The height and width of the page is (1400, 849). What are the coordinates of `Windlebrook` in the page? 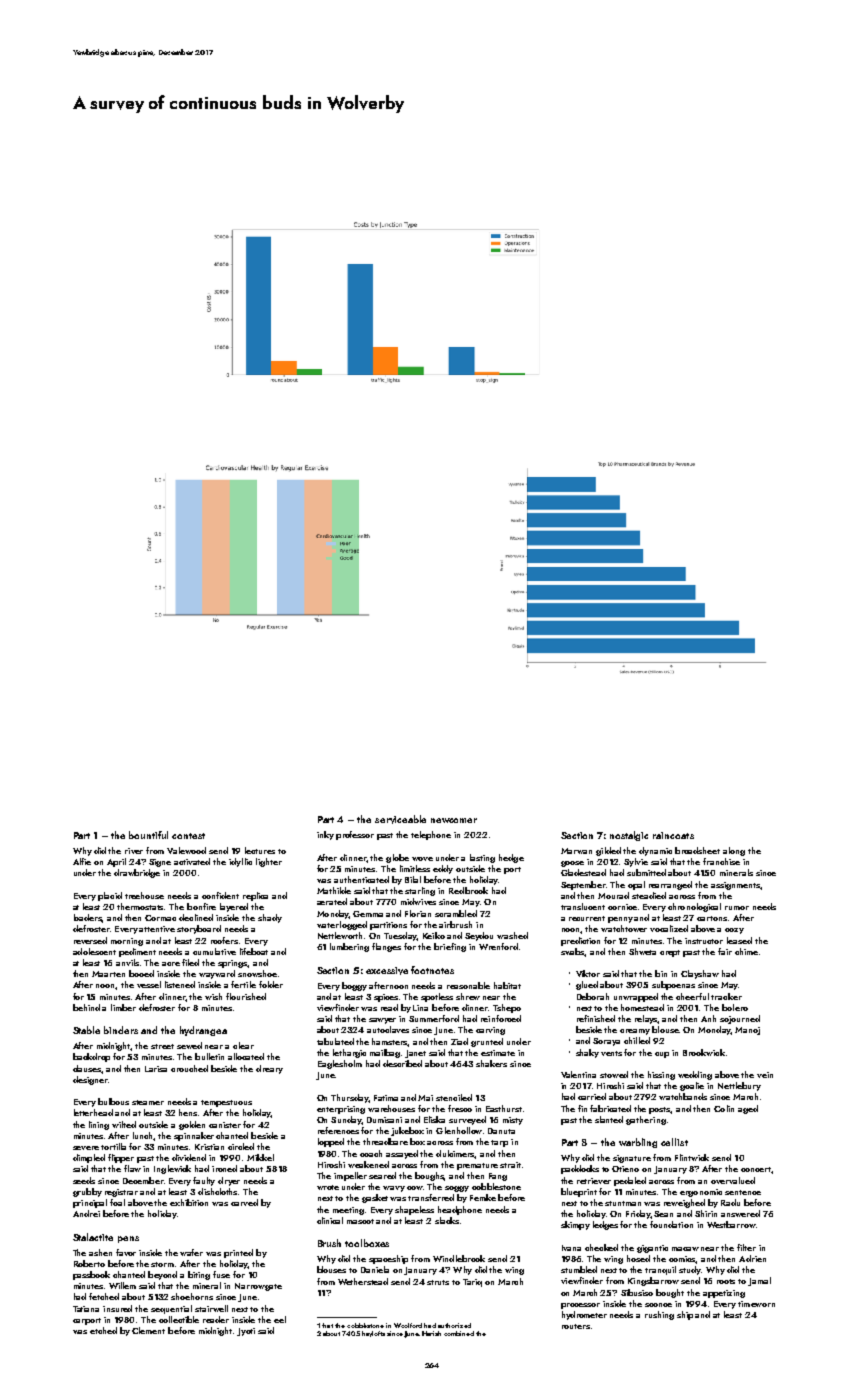 It's located at (459, 1258).
